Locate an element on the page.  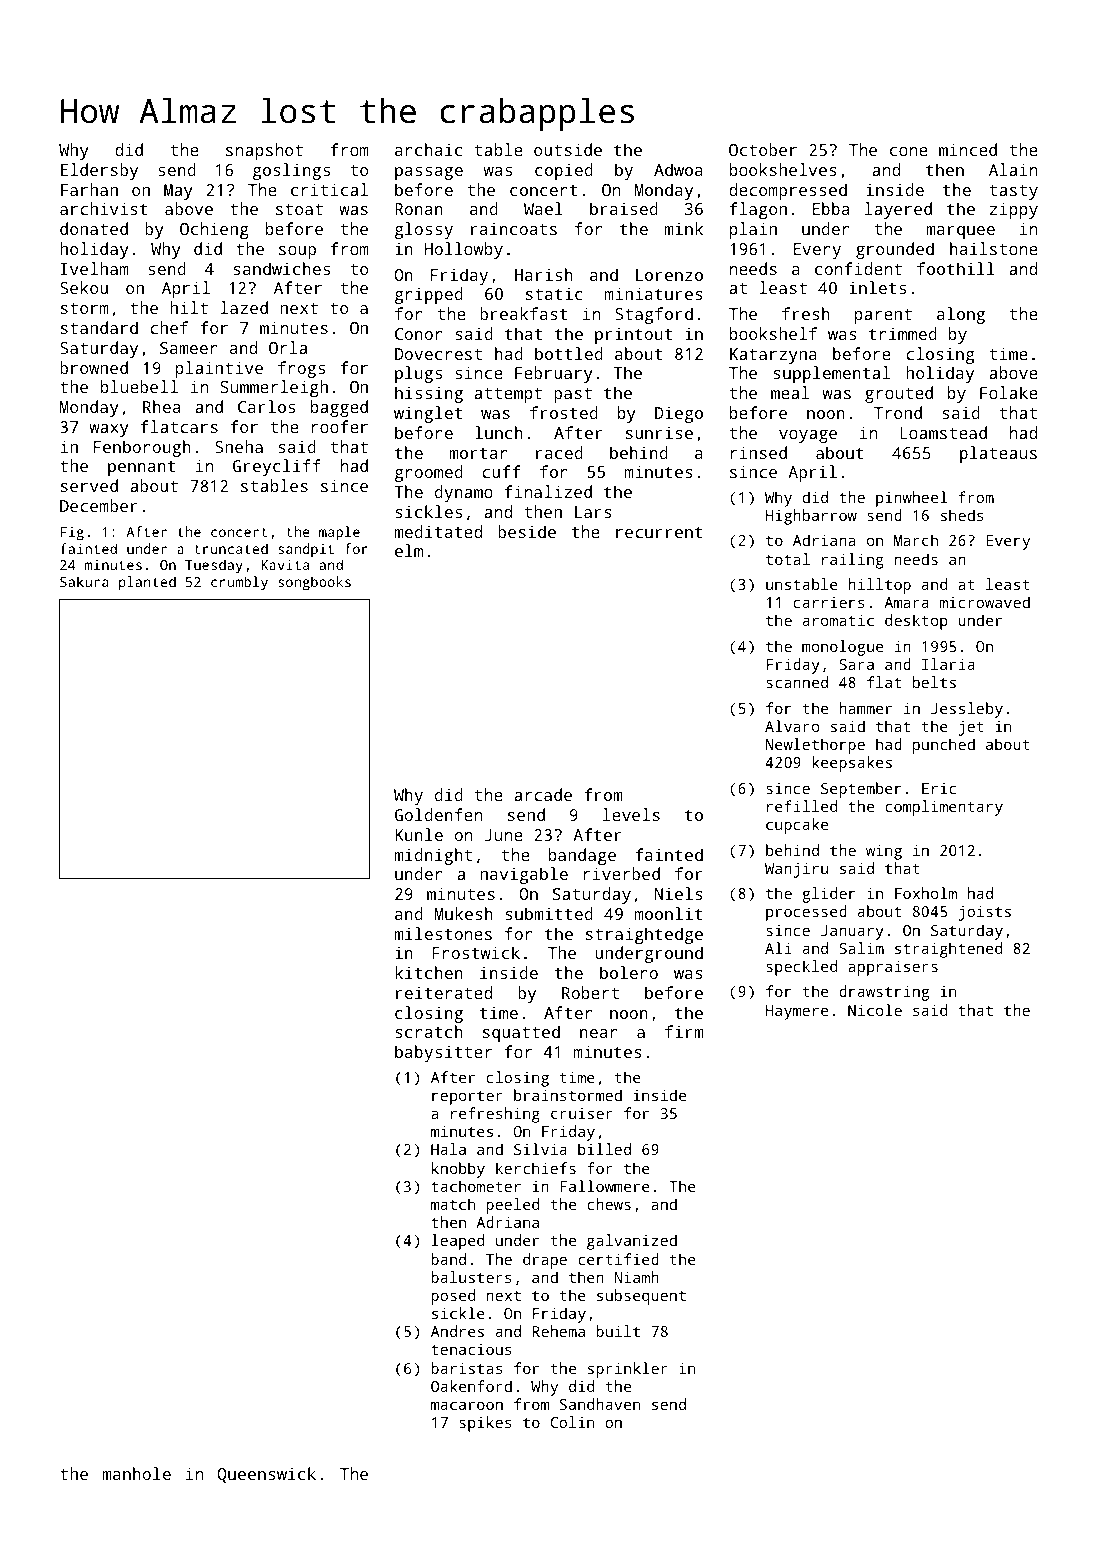
manhole is located at coordinates (136, 1473).
